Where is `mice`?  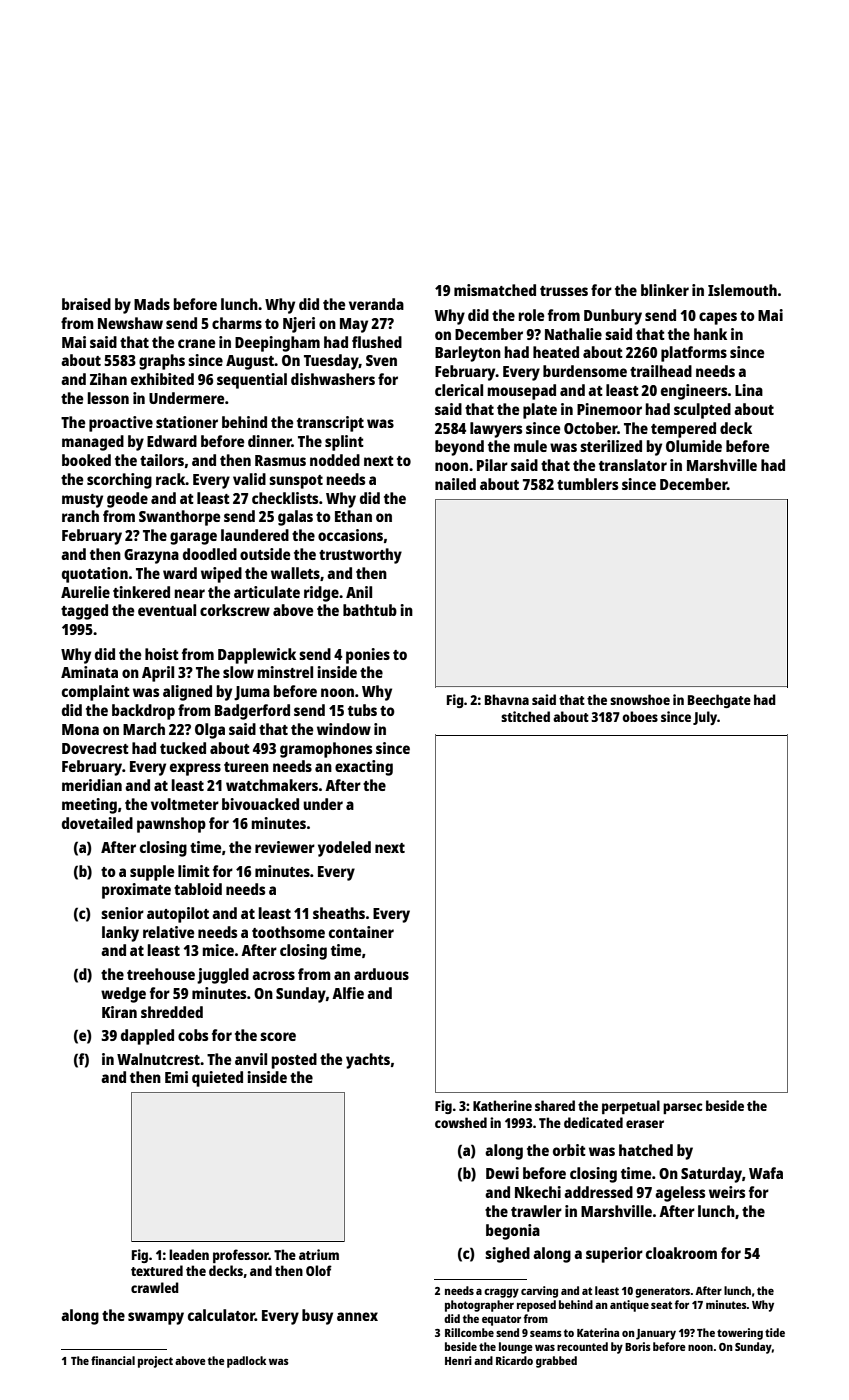
mice is located at coordinates (218, 950).
